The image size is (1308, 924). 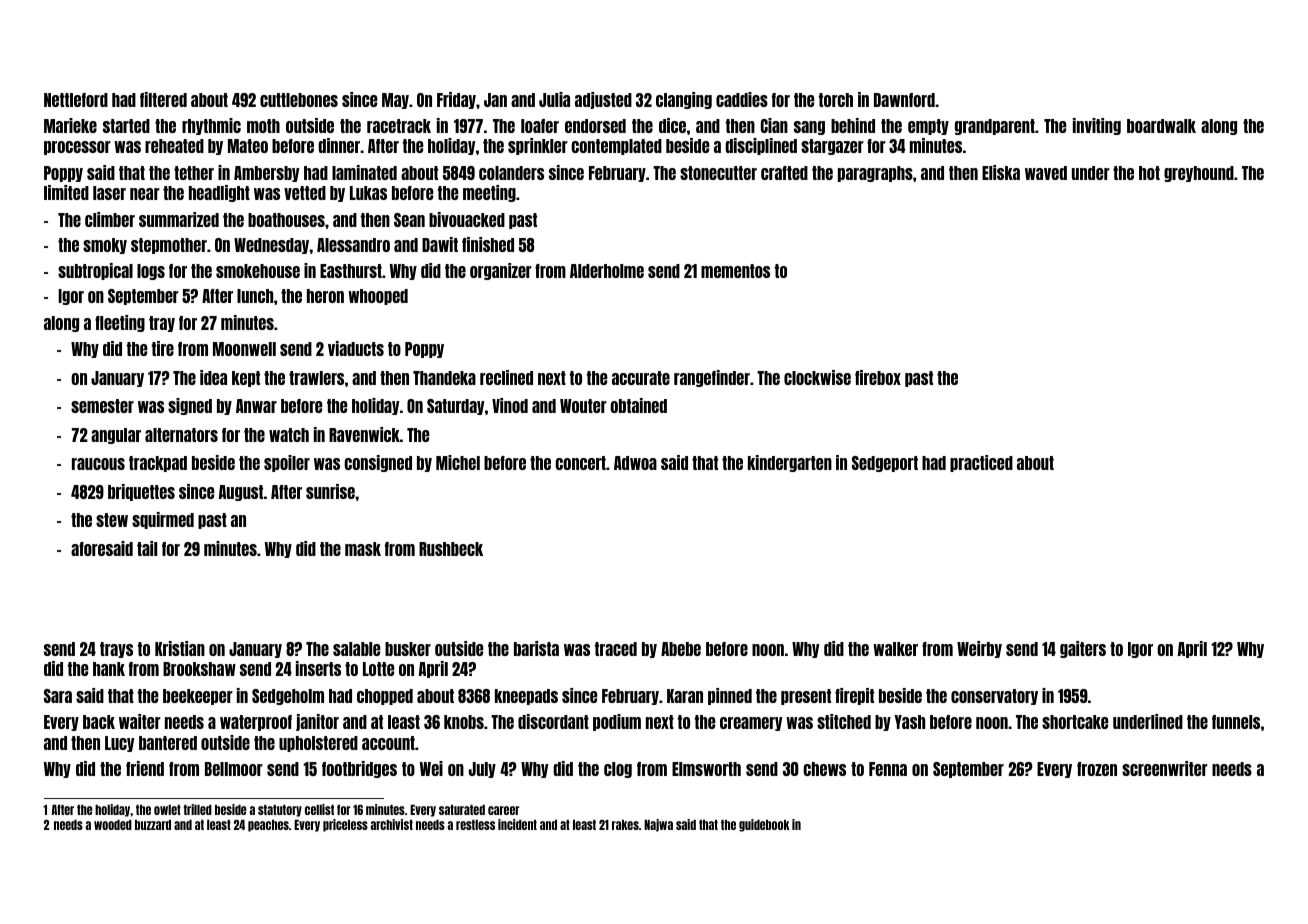 I want to click on greyhound, so click(x=1199, y=174).
